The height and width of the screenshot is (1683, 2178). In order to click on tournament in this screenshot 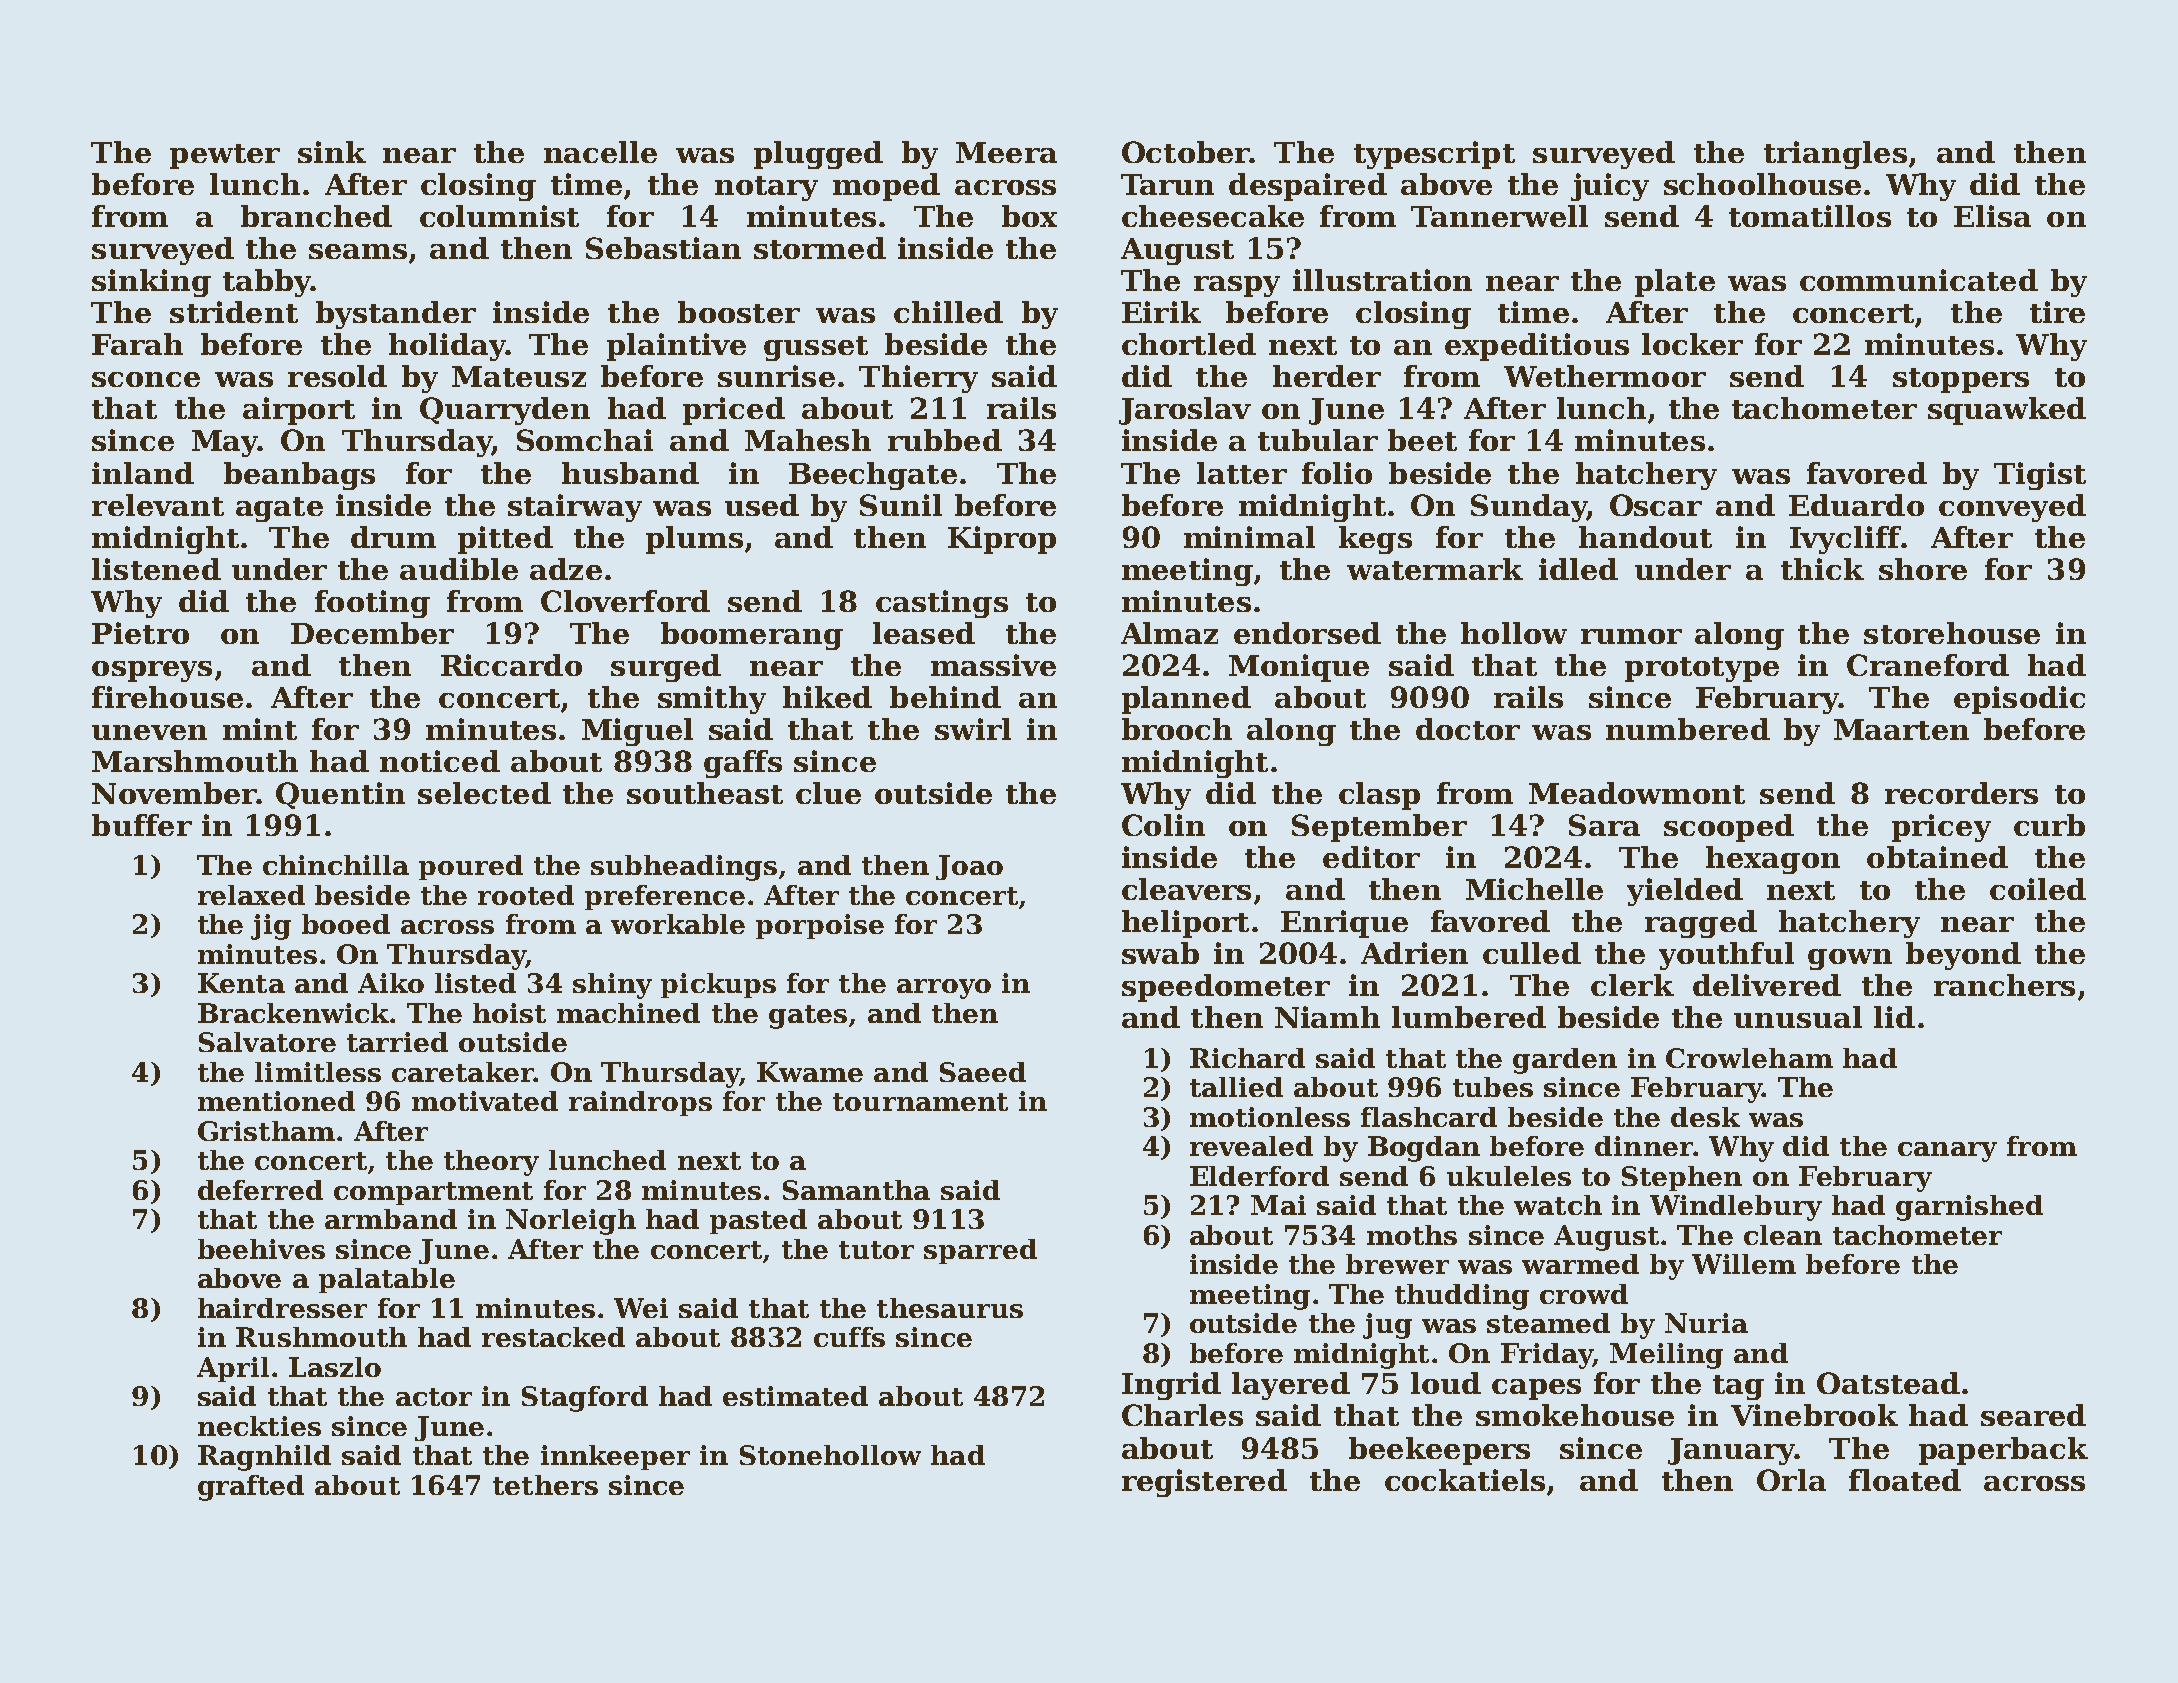, I will do `click(920, 1102)`.
